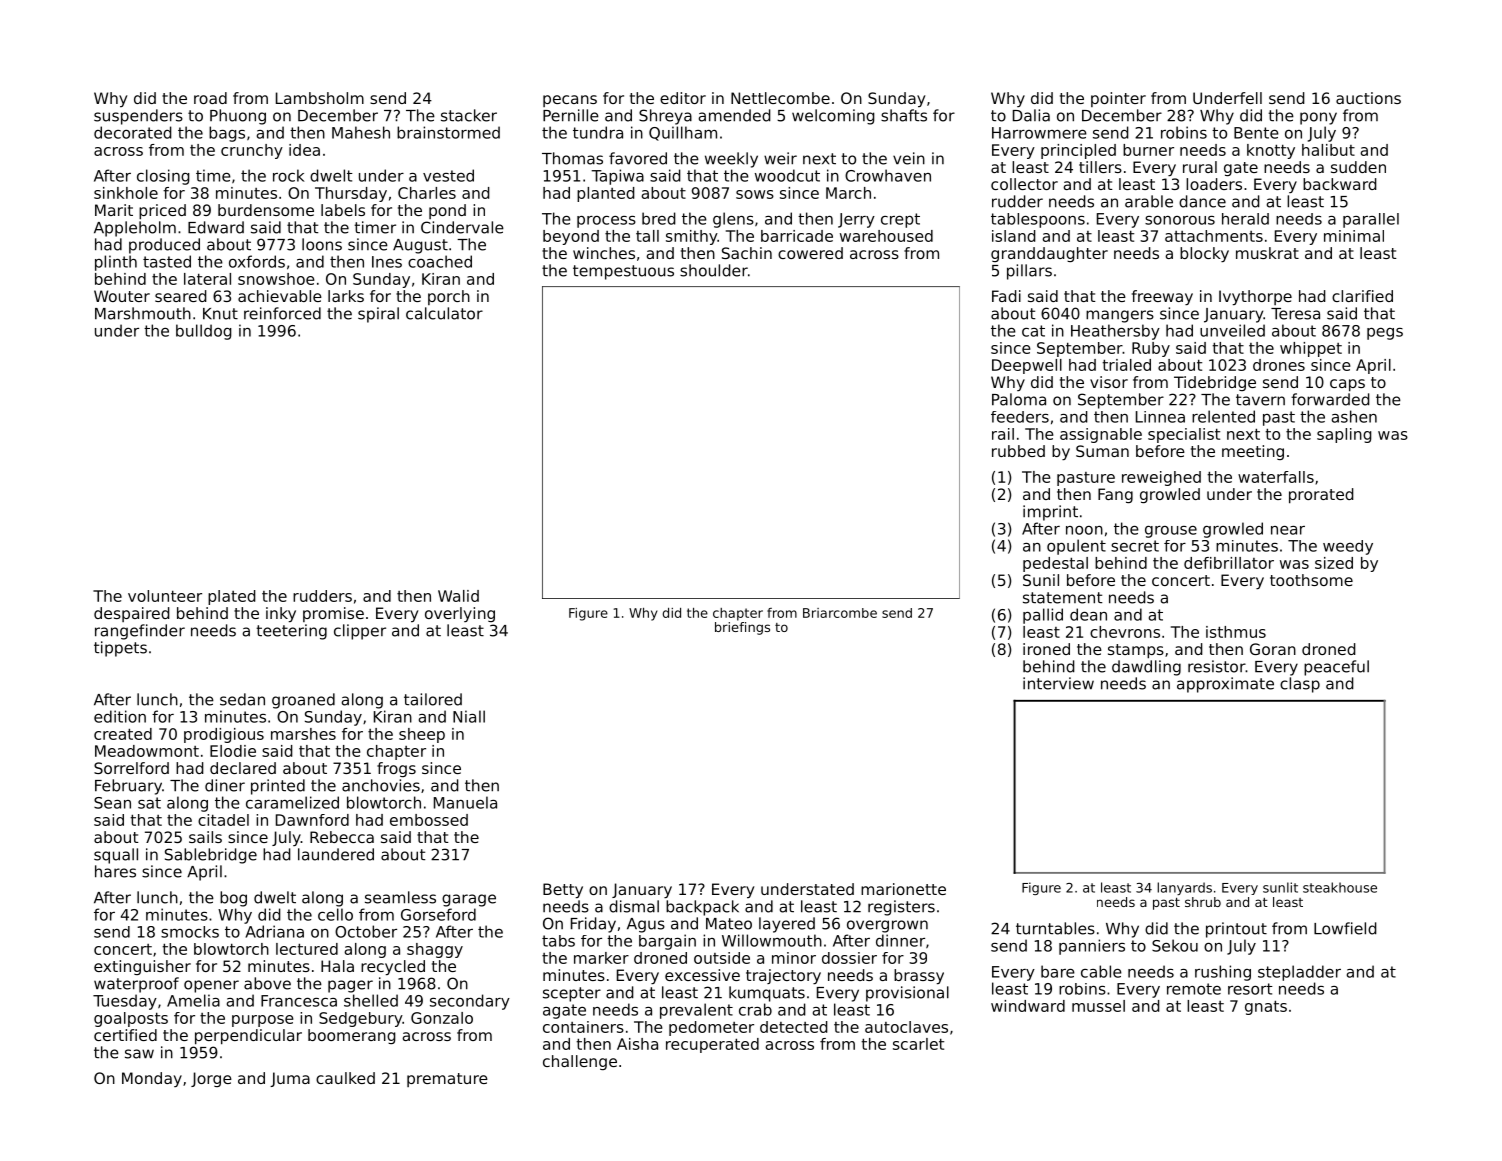 This screenshot has height=1161, width=1502. I want to click on created, so click(123, 734).
